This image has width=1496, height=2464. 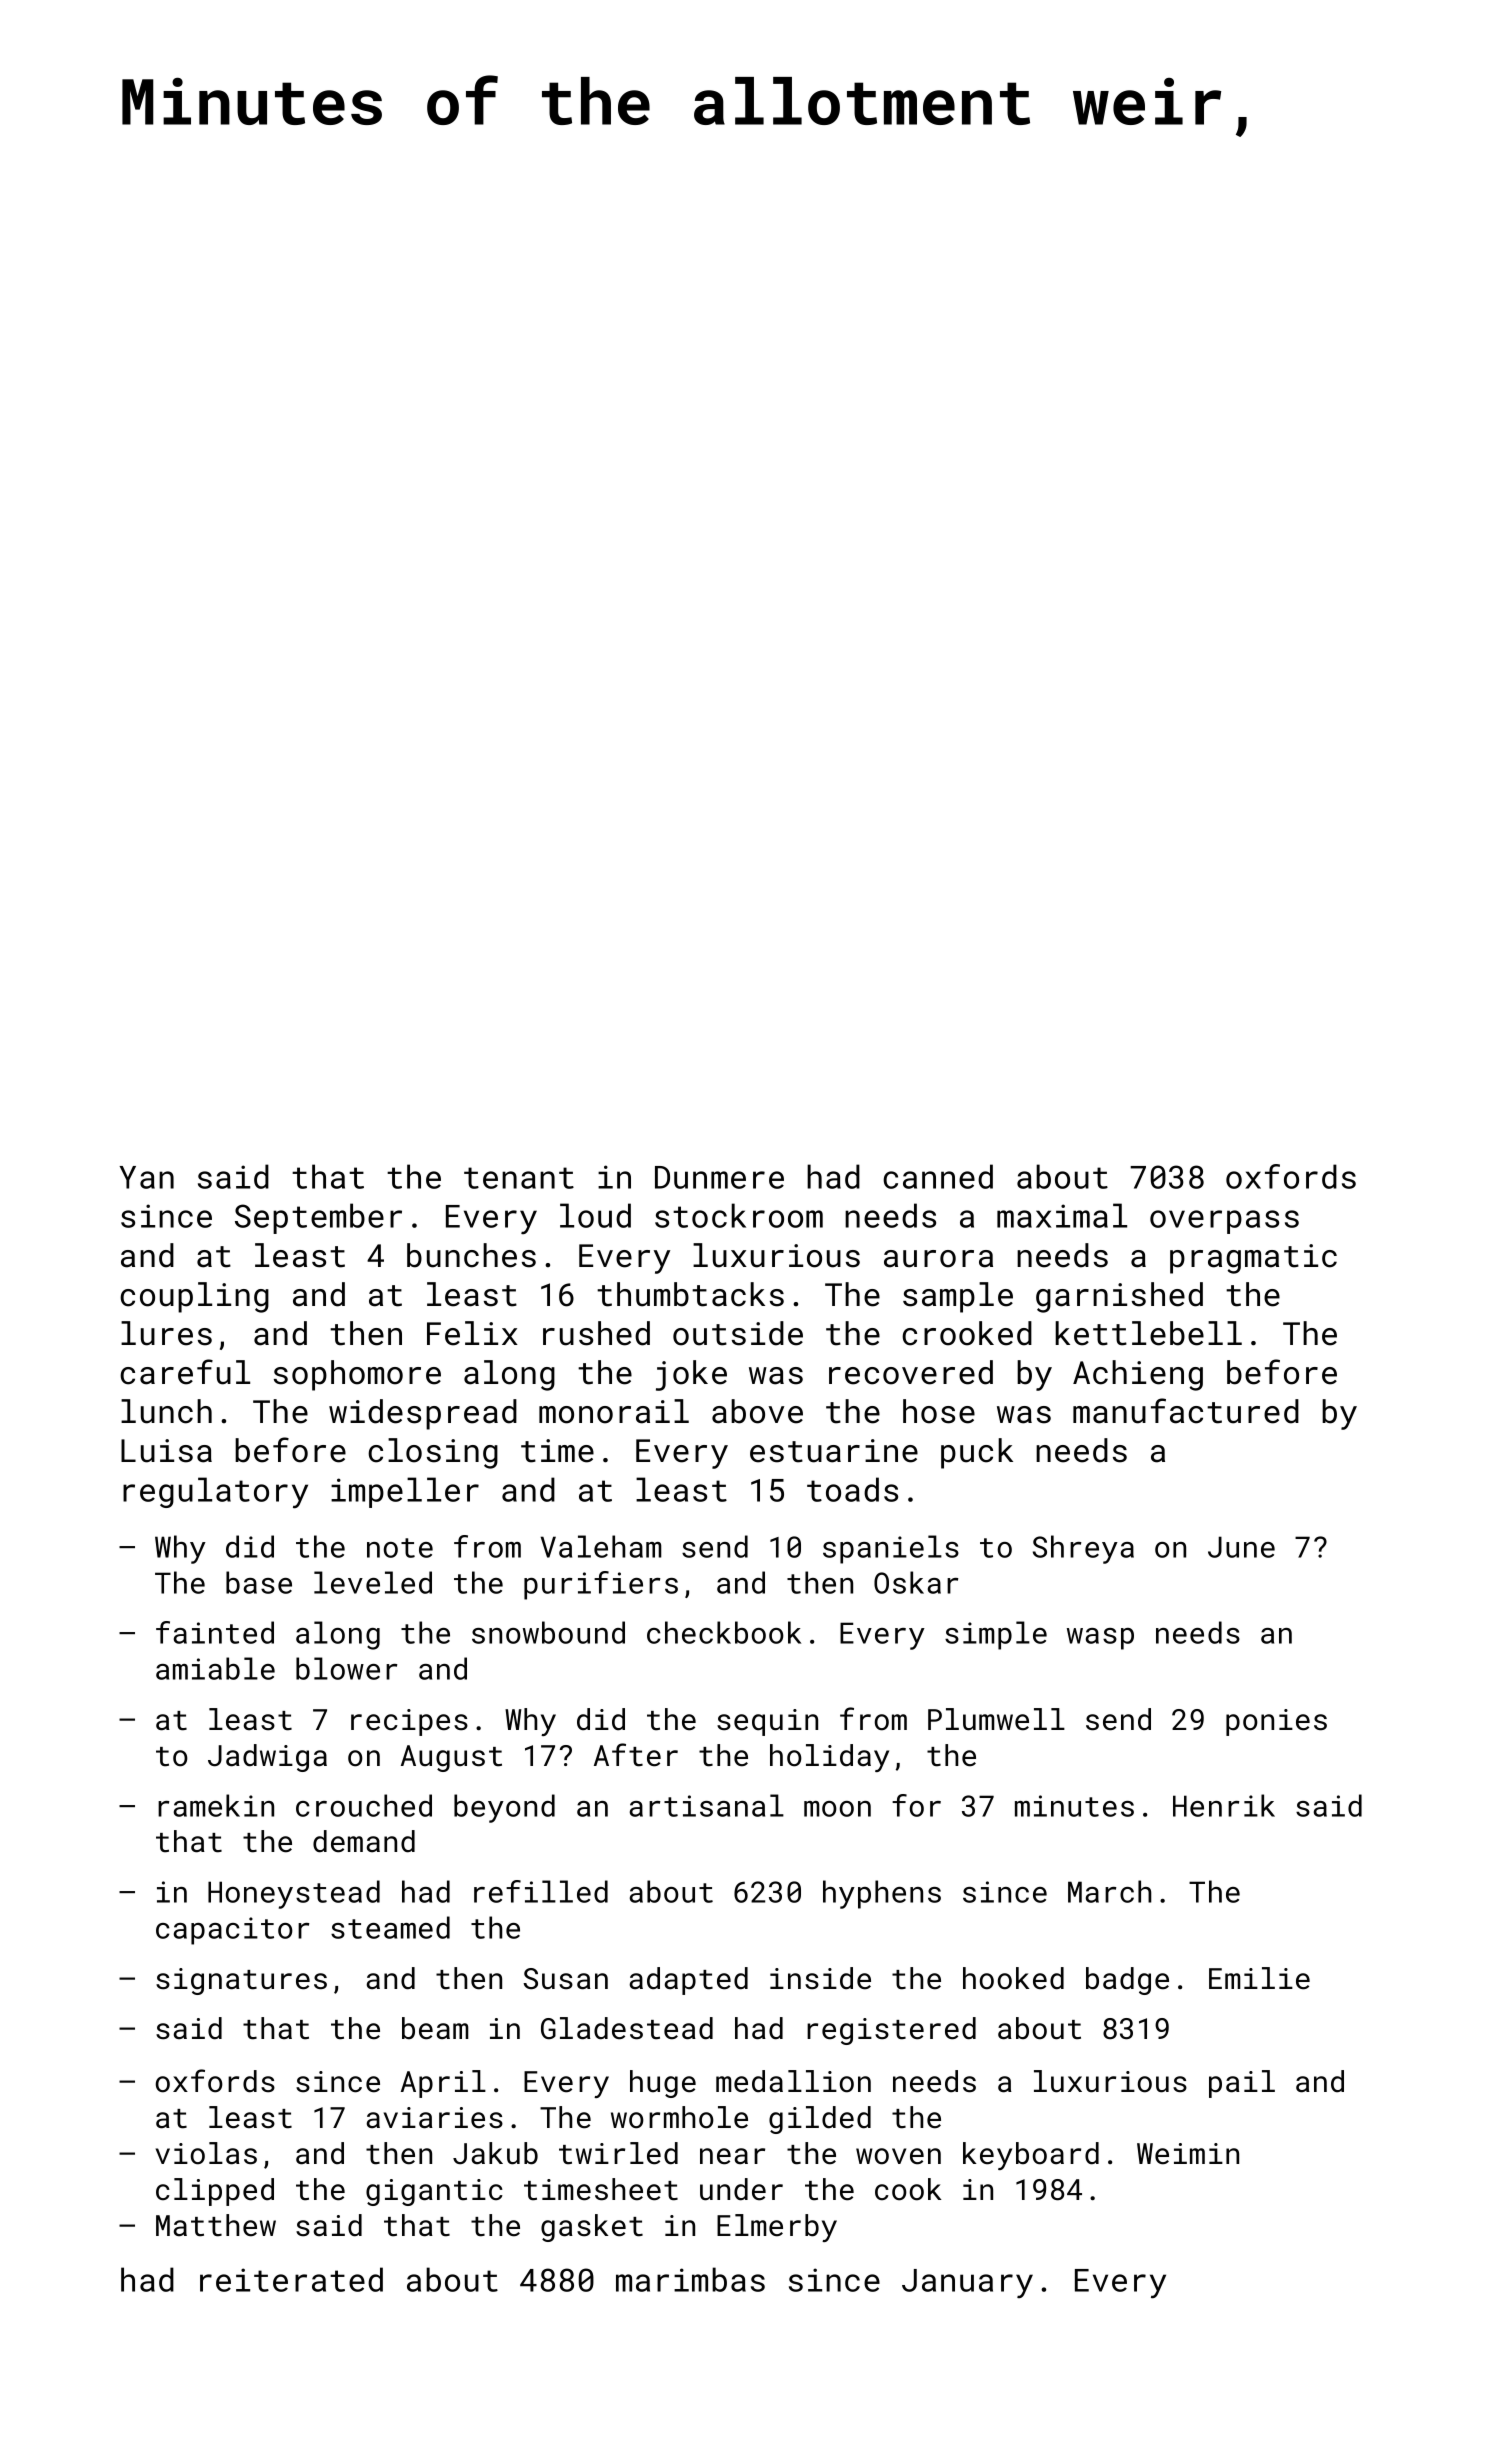 What do you see at coordinates (767, 1722) in the image?
I see `sequin` at bounding box center [767, 1722].
